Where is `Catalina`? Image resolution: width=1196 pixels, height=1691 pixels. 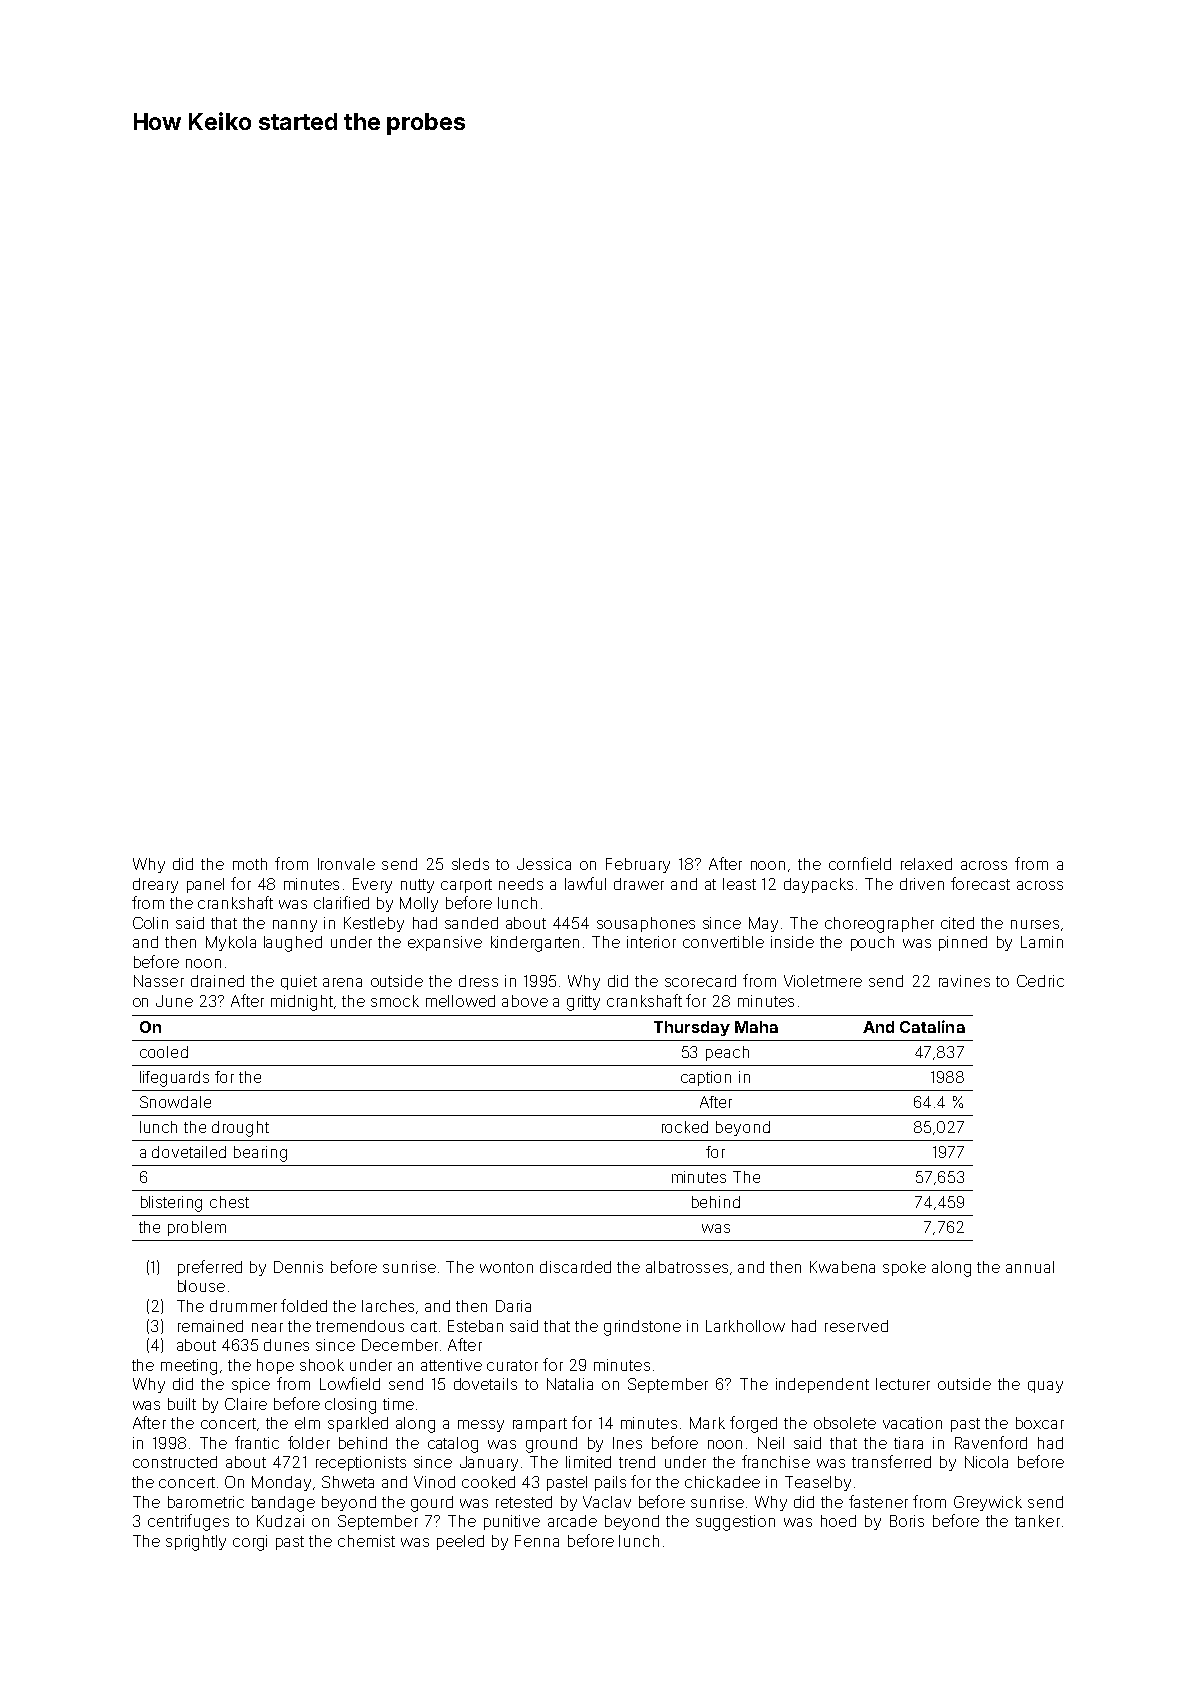 Catalina is located at coordinates (932, 1026).
